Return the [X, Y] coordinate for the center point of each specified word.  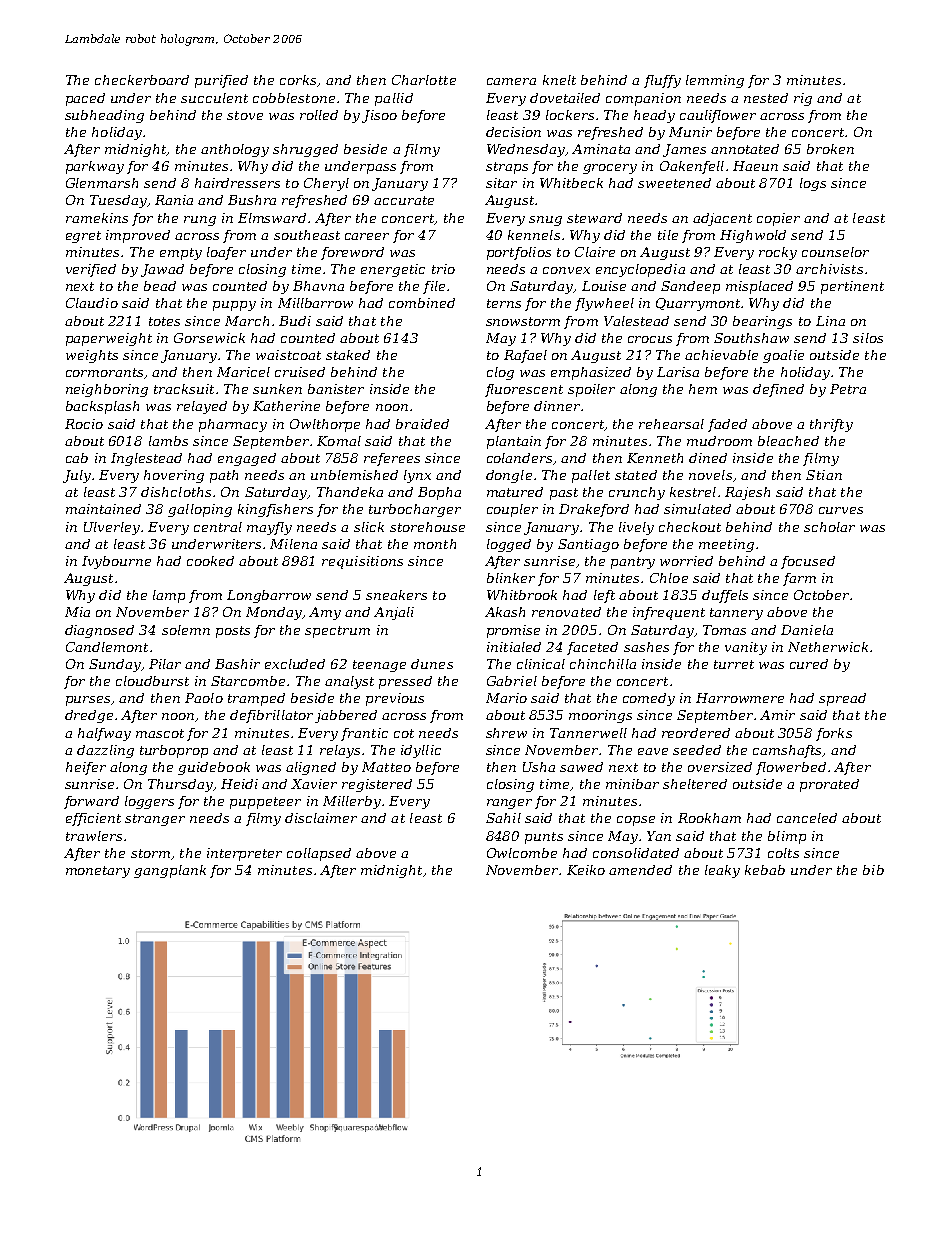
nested [766, 98]
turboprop [174, 751]
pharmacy [233, 425]
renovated [566, 612]
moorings [600, 716]
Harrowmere [740, 698]
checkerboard [142, 80]
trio [443, 269]
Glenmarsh [102, 183]
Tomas [724, 630]
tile [668, 235]
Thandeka [350, 492]
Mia [77, 612]
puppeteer [265, 803]
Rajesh [747, 493]
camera [511, 81]
